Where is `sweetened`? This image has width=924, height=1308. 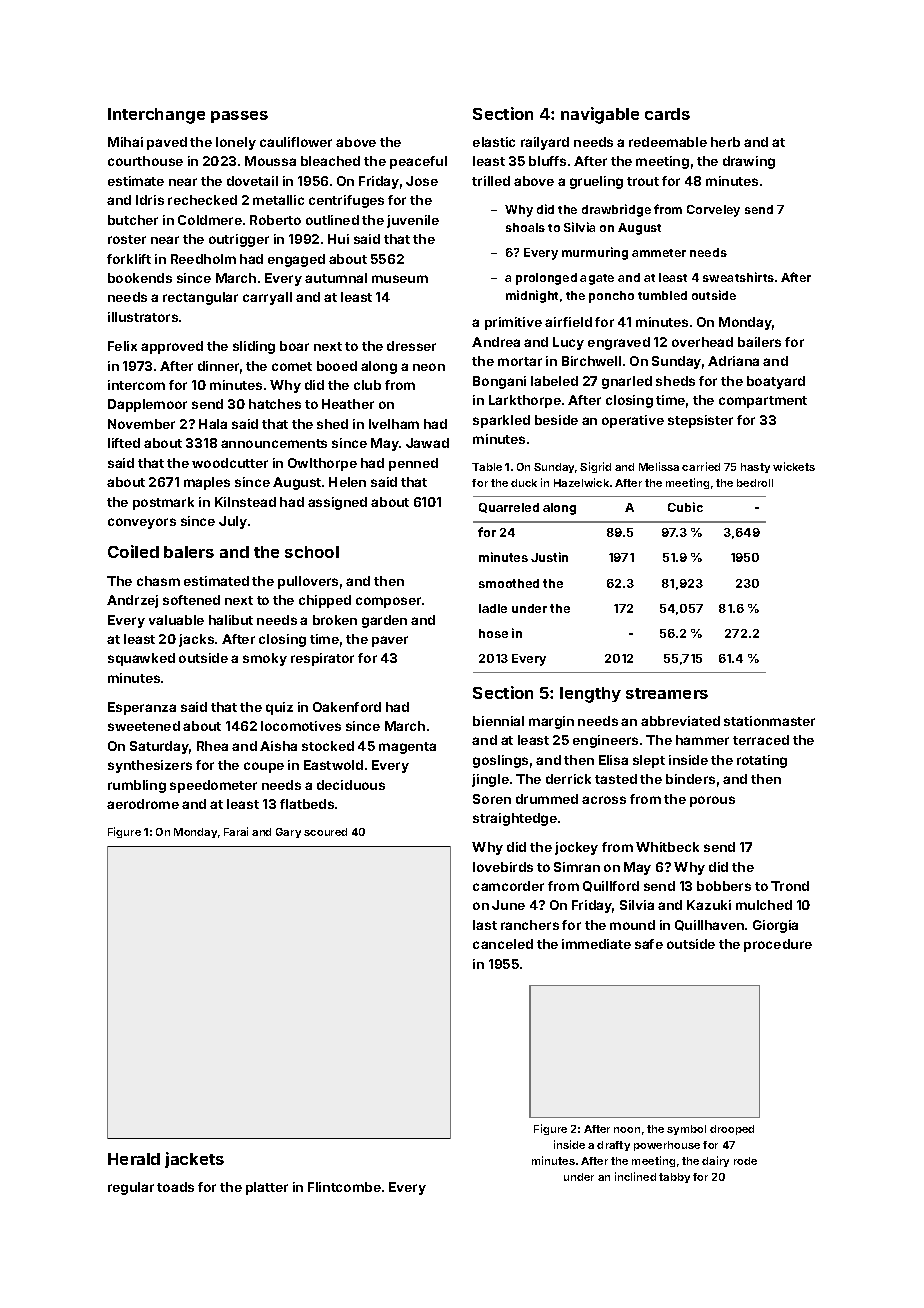
sweetened is located at coordinates (144, 726).
